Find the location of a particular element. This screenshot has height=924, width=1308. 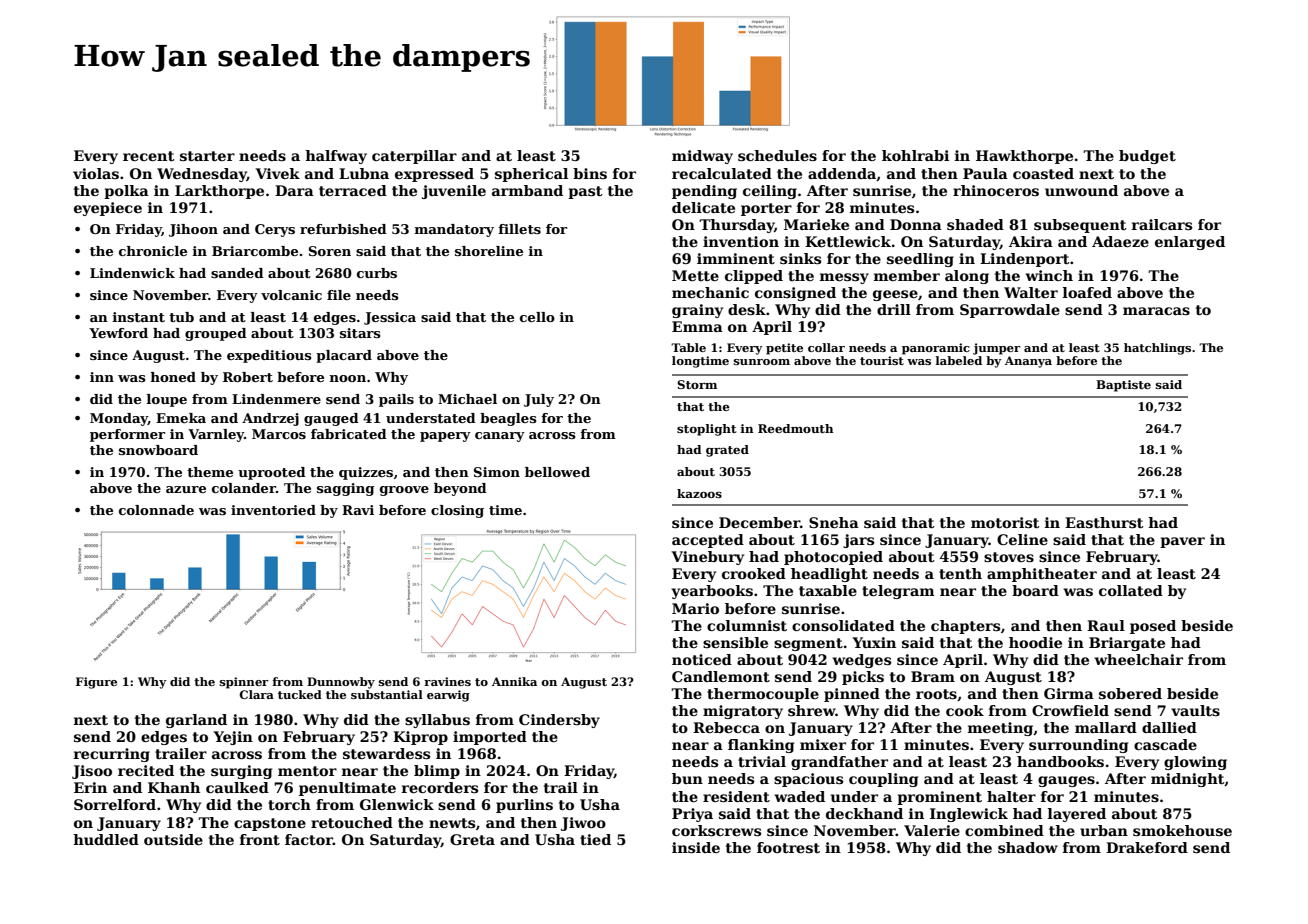

capstone is located at coordinates (270, 824).
